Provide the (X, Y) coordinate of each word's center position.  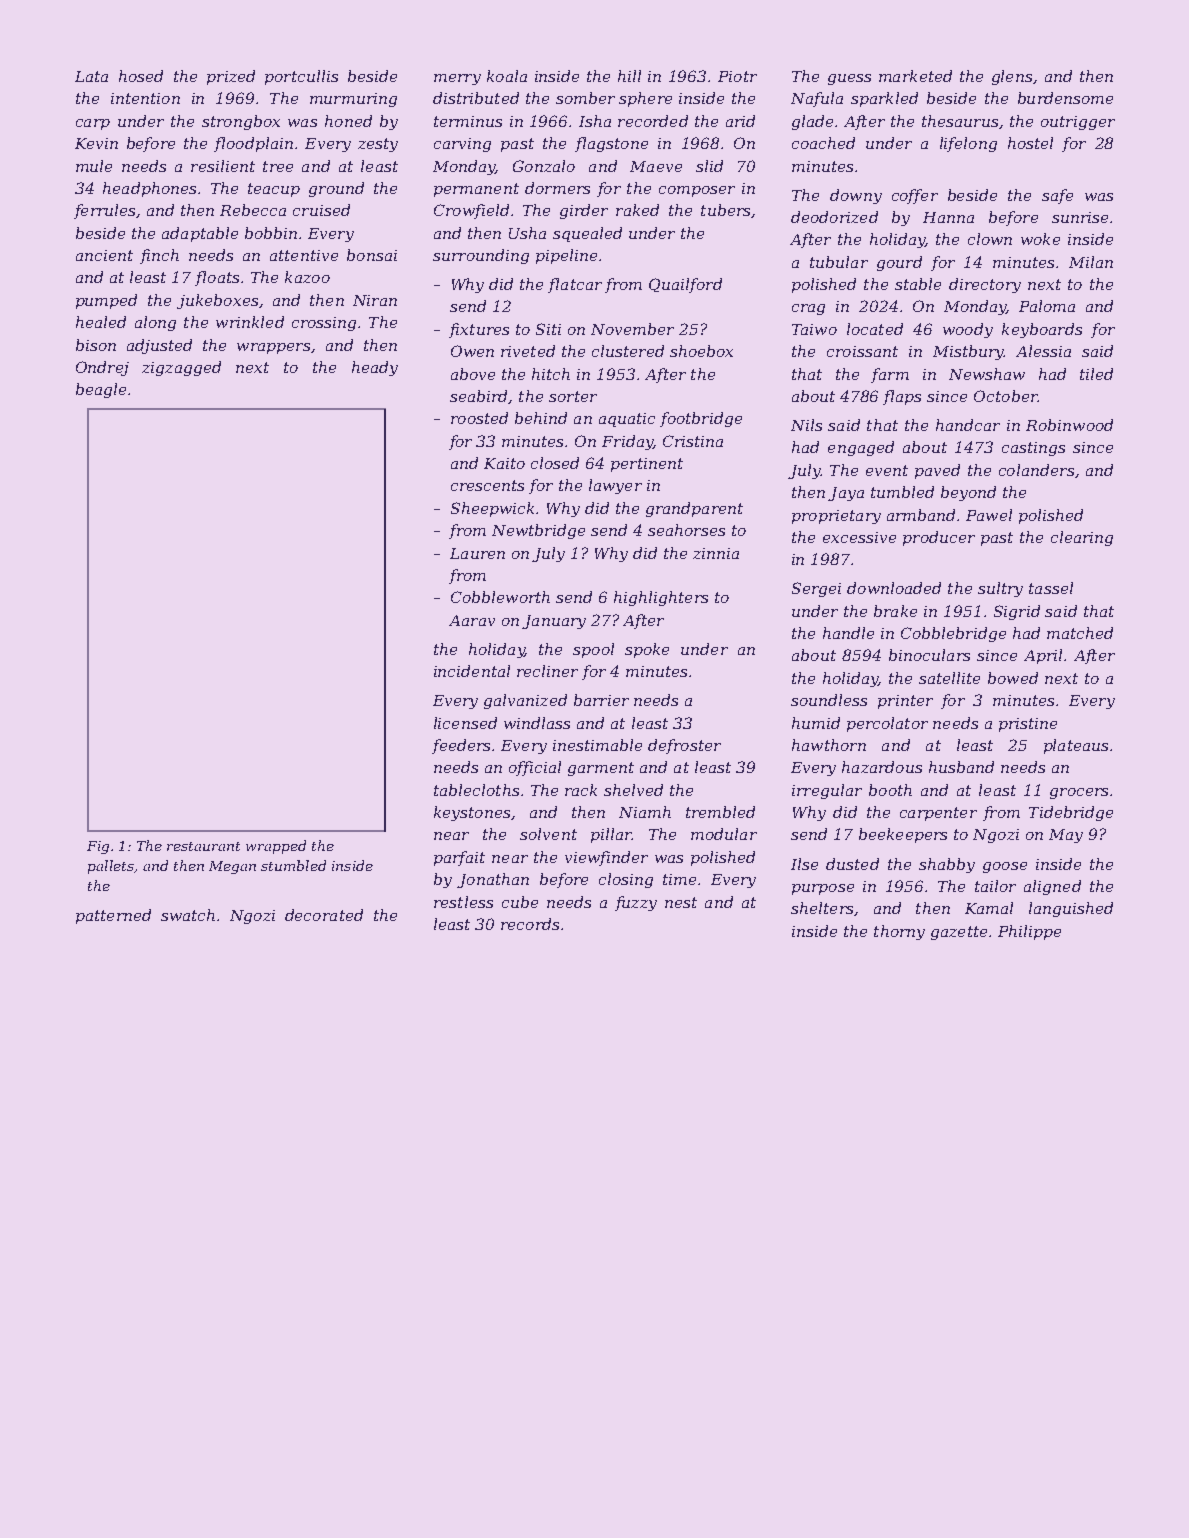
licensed (465, 723)
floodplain (253, 144)
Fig (98, 847)
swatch (188, 915)
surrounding (481, 256)
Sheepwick (492, 509)
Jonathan (493, 880)
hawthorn (829, 745)
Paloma (1047, 306)
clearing (1082, 538)
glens (1012, 77)
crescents (487, 485)
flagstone (611, 144)
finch (159, 256)
